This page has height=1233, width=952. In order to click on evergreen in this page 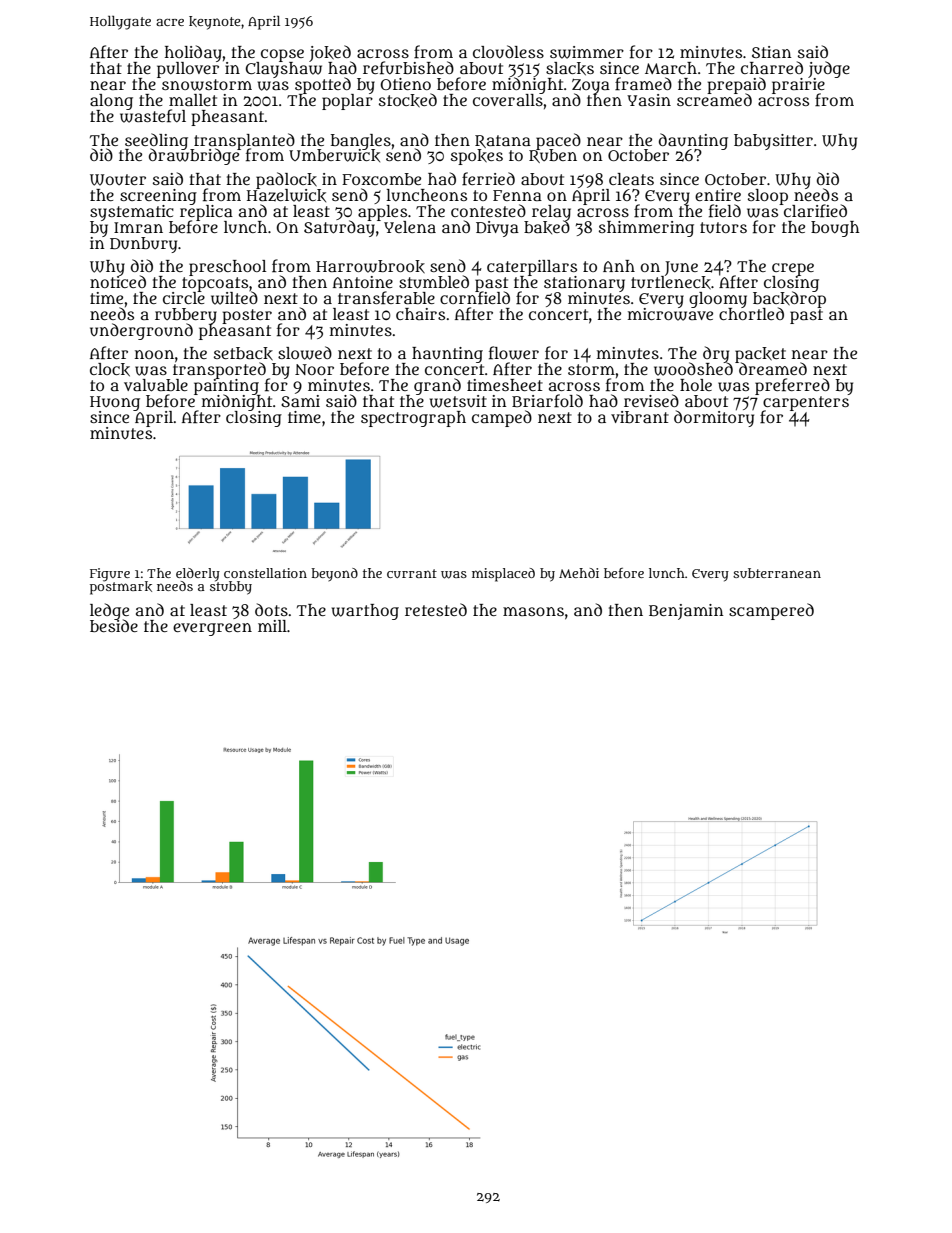, I will do `click(212, 629)`.
